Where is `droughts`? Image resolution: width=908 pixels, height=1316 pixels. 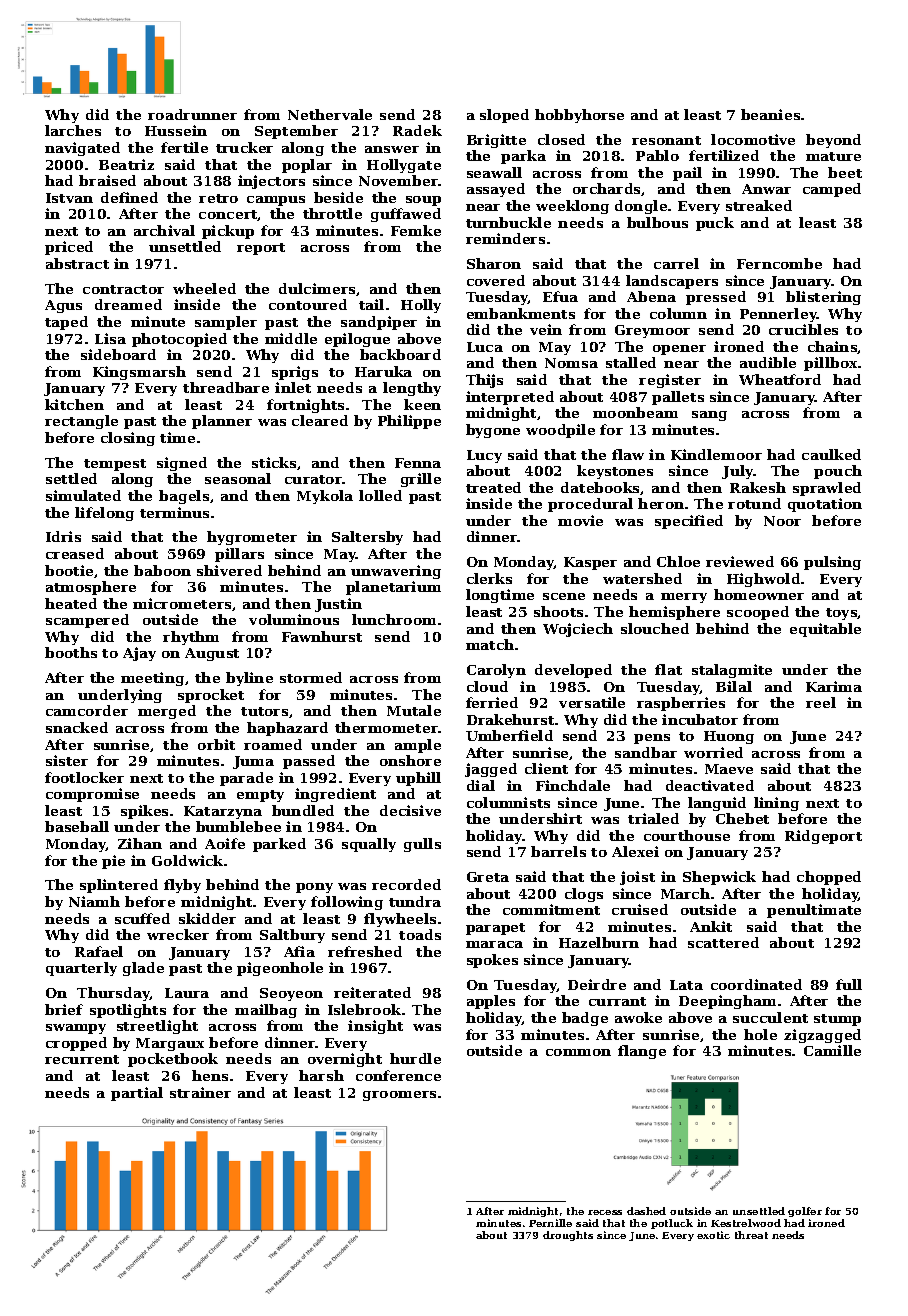
droughts is located at coordinates (568, 1236).
